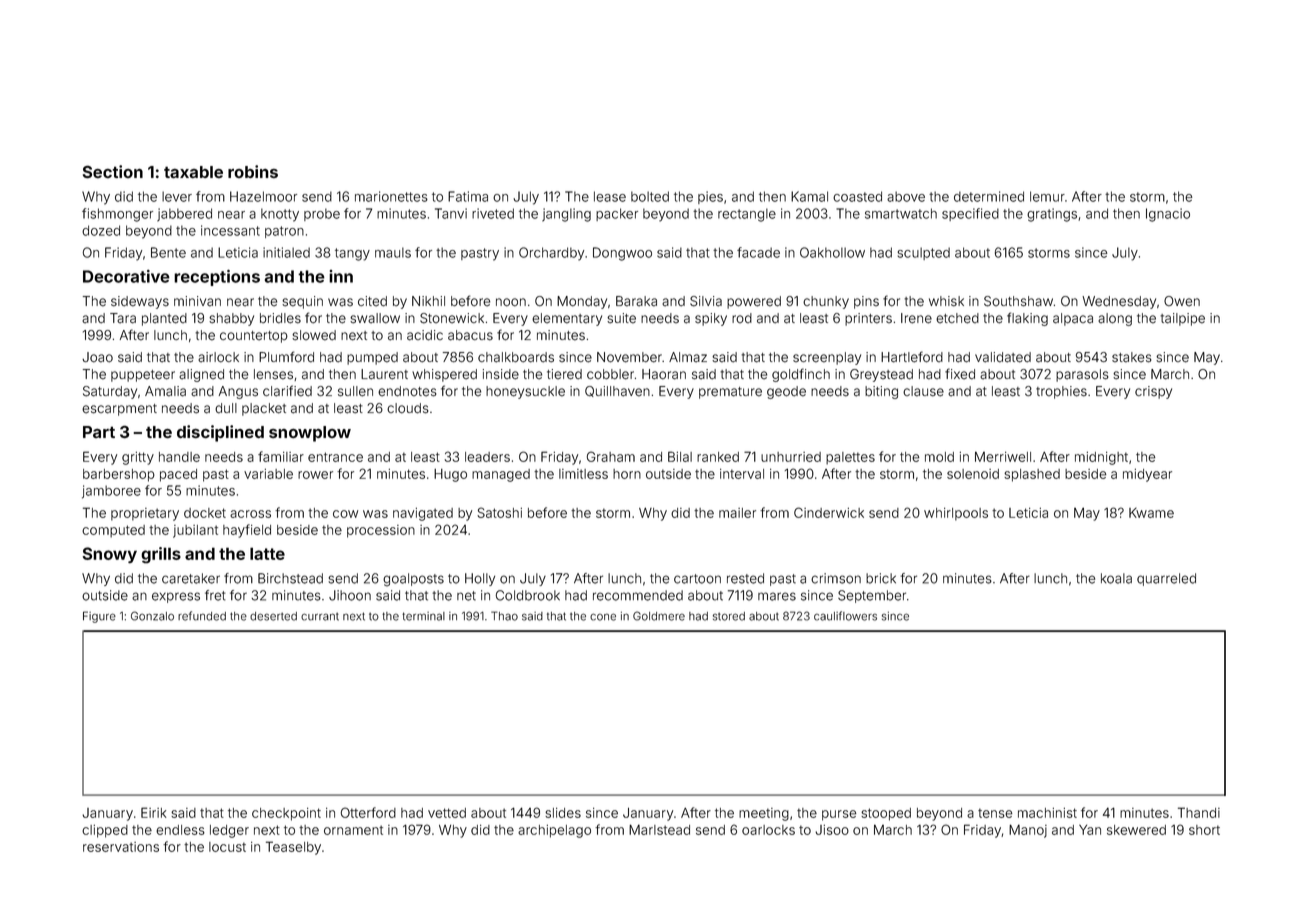  What do you see at coordinates (829, 512) in the screenshot?
I see `Cinderwick` at bounding box center [829, 512].
